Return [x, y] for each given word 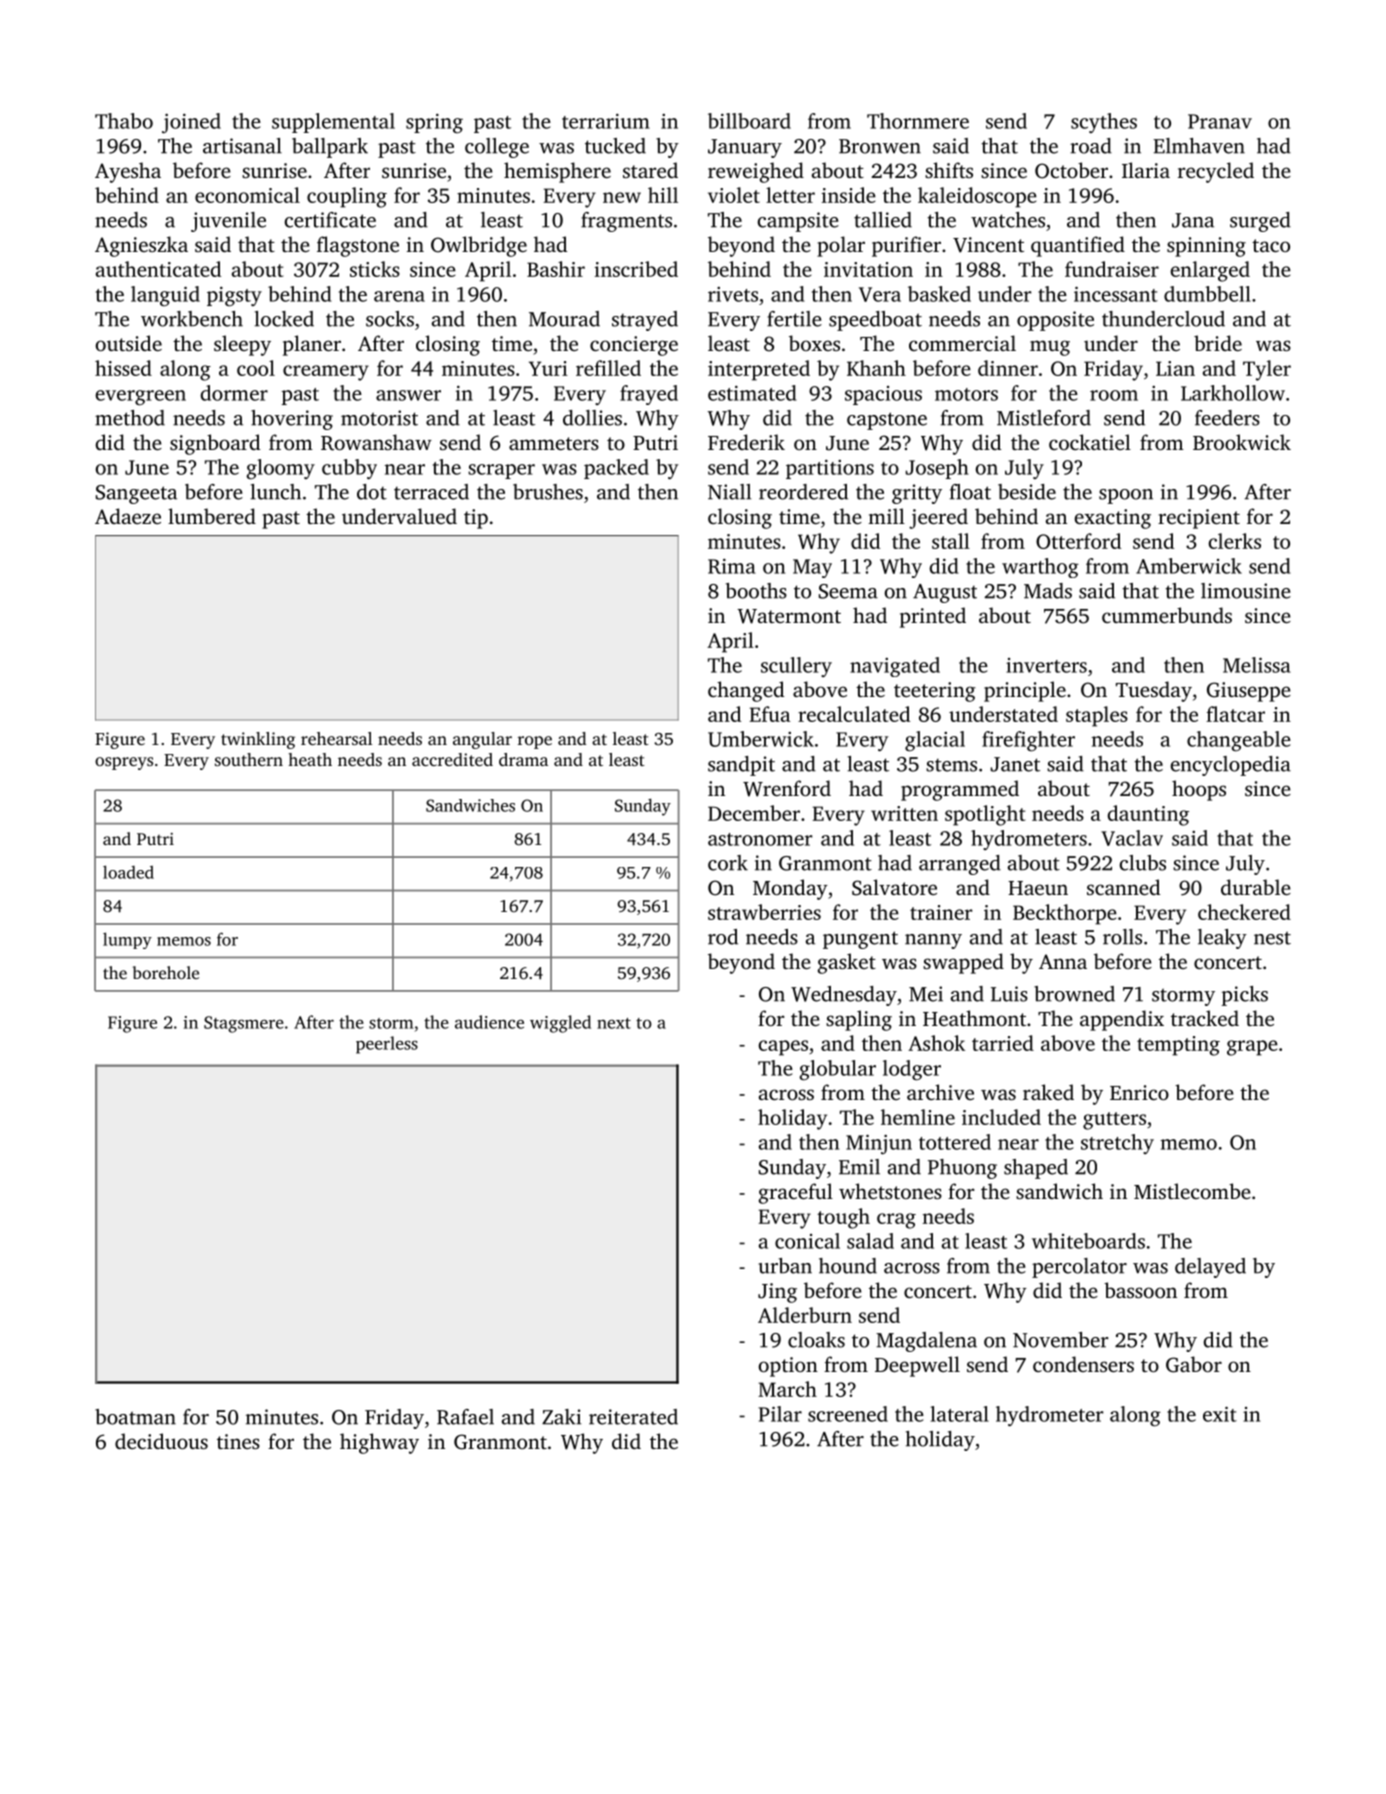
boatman [135, 1417]
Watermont [789, 616]
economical [247, 195]
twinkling [258, 740]
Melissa [1257, 665]
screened [848, 1414]
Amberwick [1189, 566]
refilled [608, 368]
